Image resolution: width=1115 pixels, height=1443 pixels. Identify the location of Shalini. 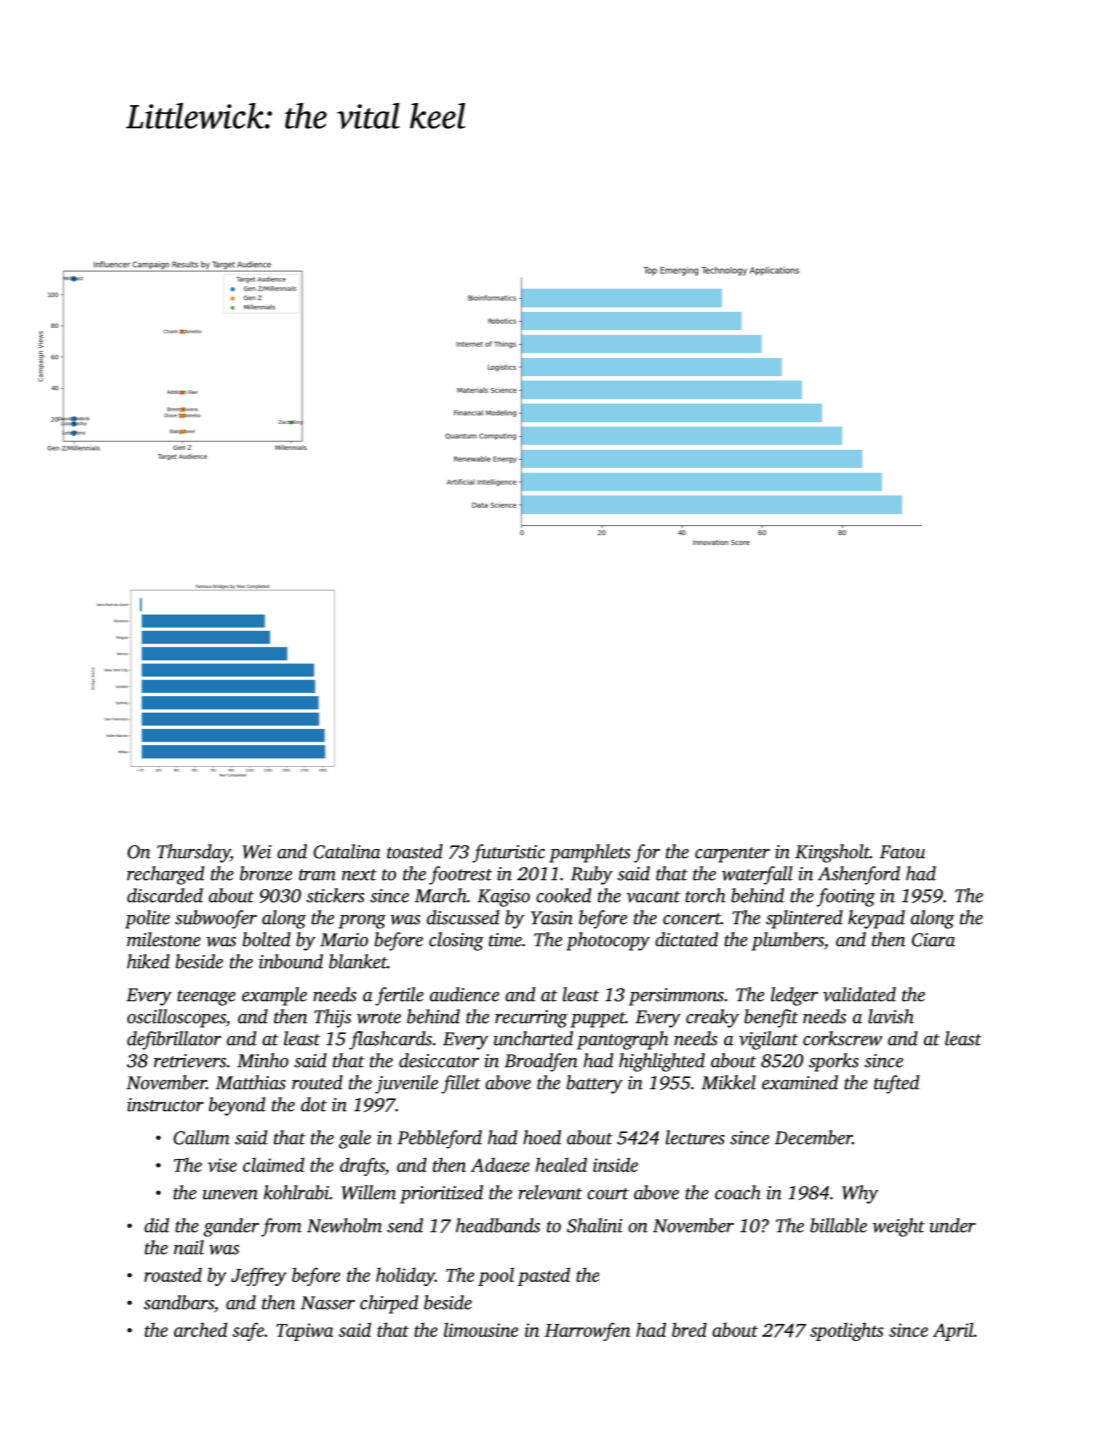
(594, 1225).
